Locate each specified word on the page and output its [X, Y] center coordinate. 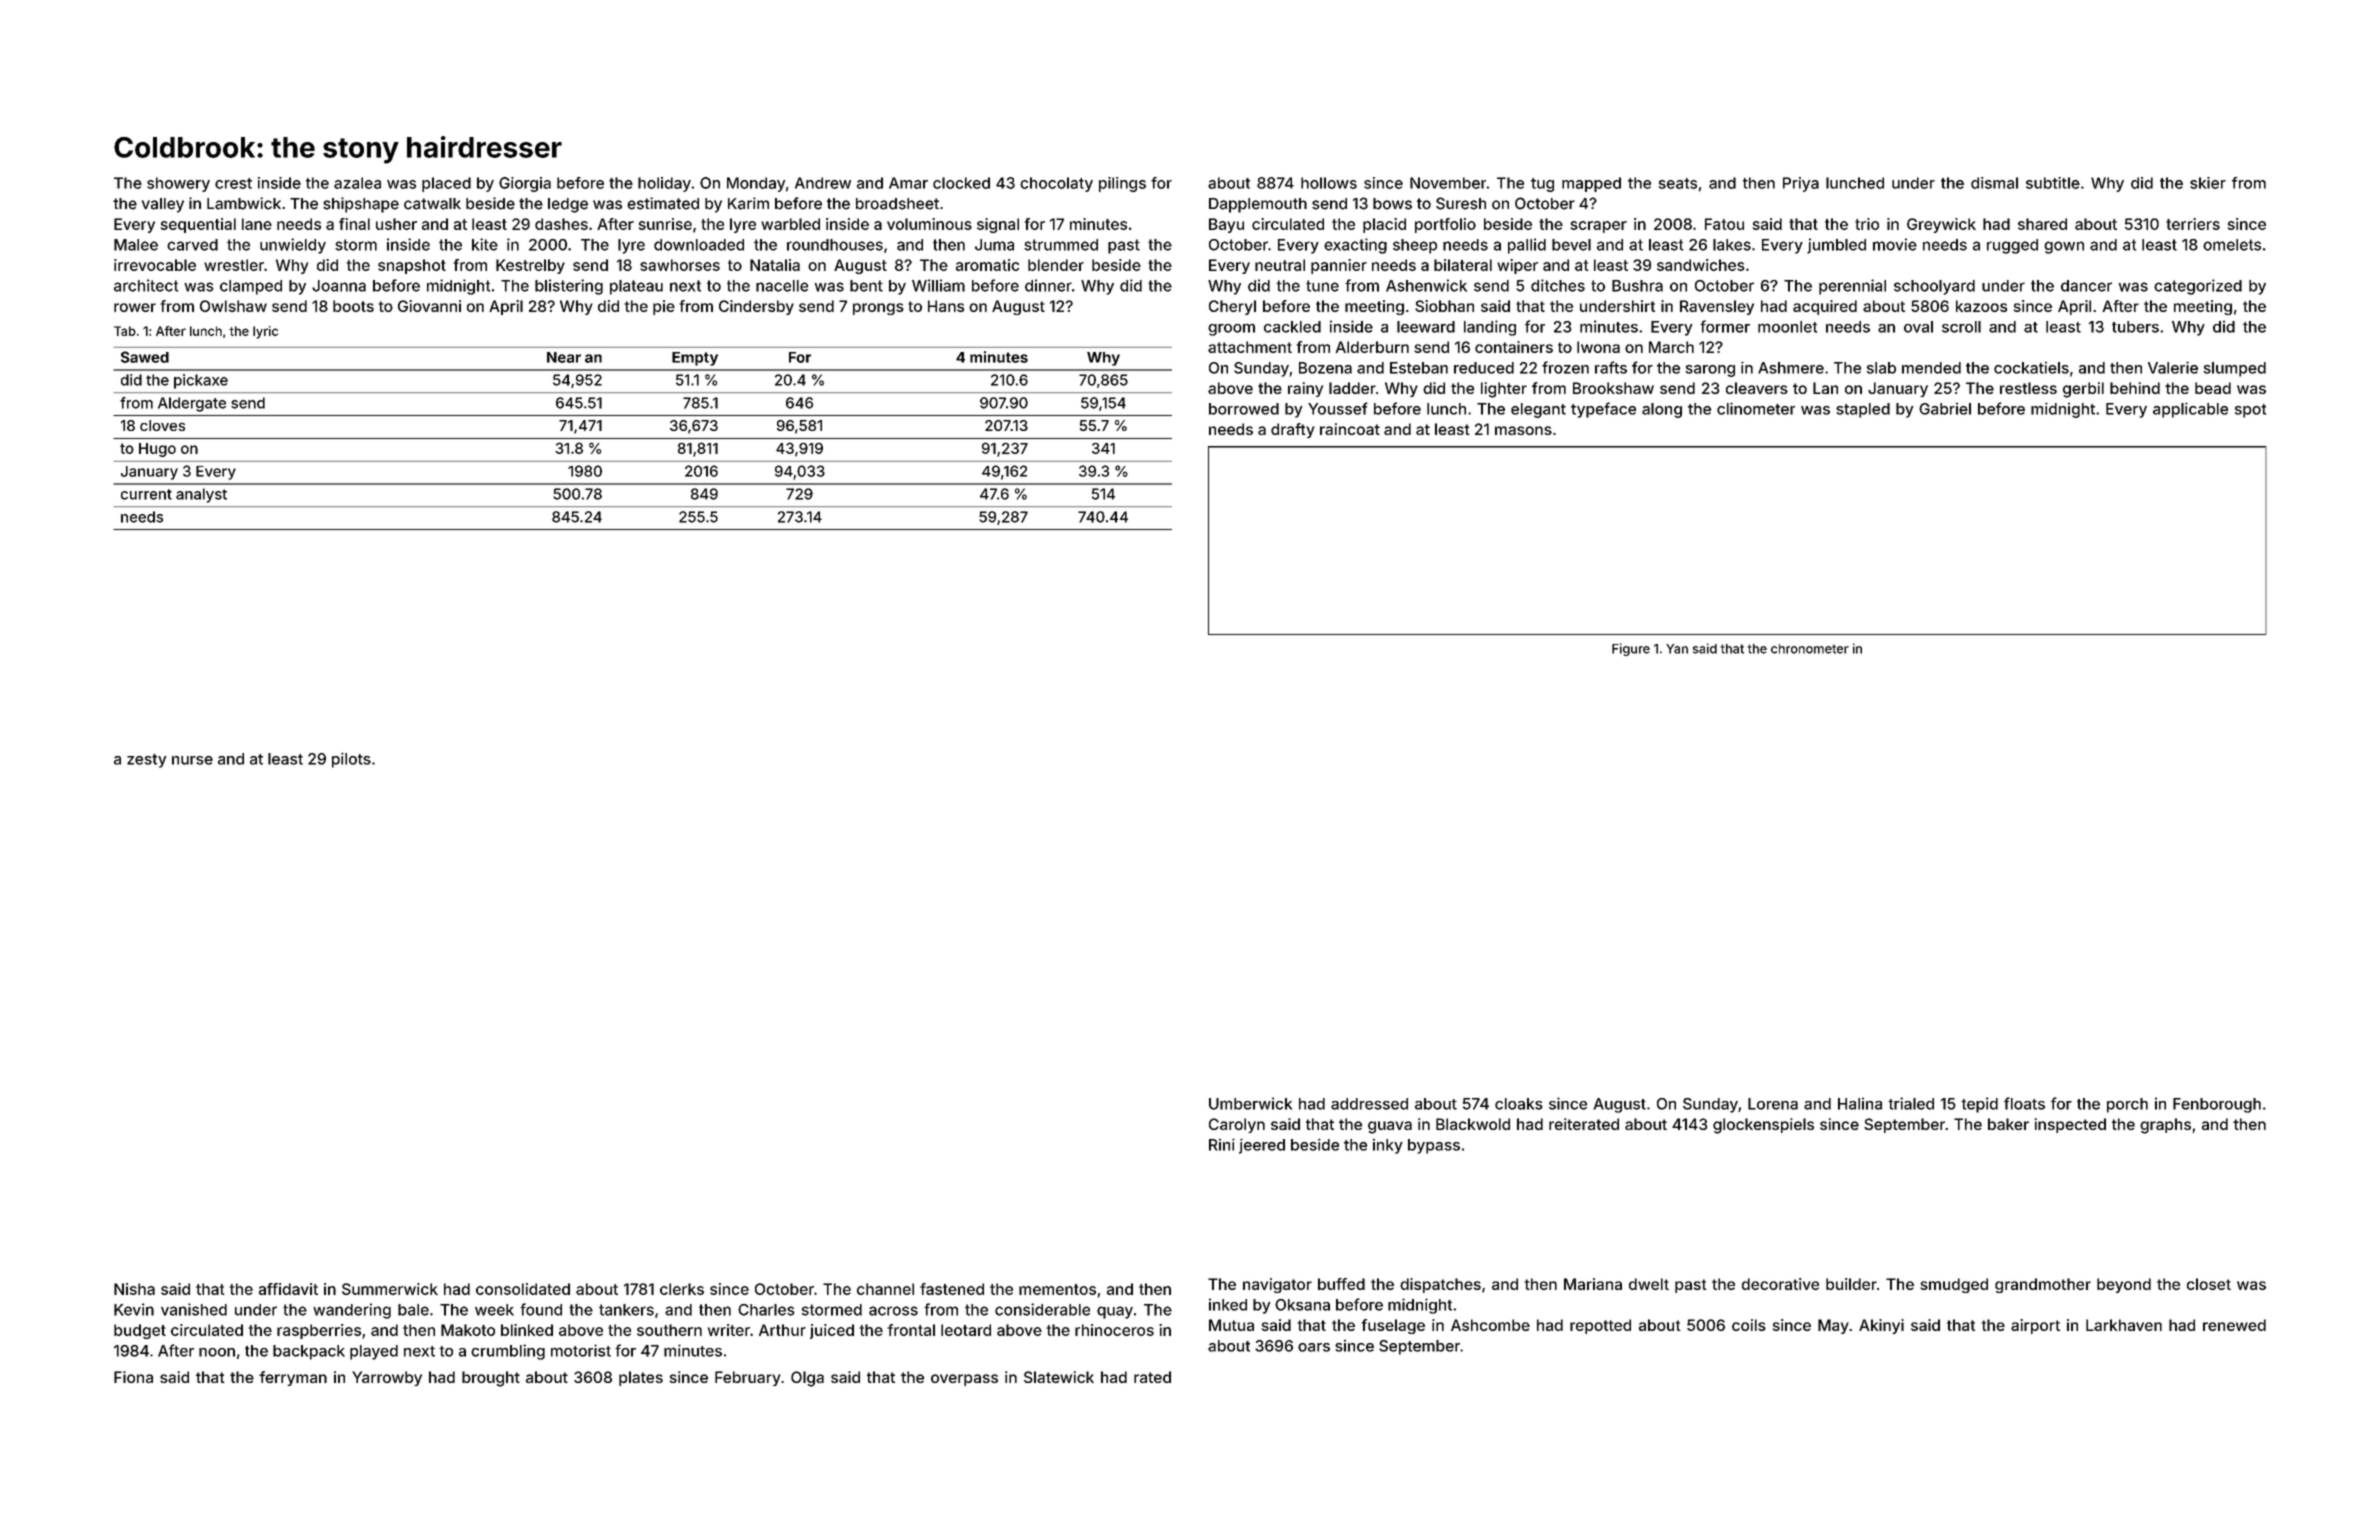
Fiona [133, 1377]
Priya [1801, 184]
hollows [1329, 183]
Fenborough [2217, 1105]
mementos [1057, 1289]
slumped [2235, 369]
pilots [351, 760]
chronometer [1810, 649]
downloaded [699, 245]
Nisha [134, 1289]
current [146, 494]
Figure [1631, 649]
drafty [1293, 430]
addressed [1369, 1104]
